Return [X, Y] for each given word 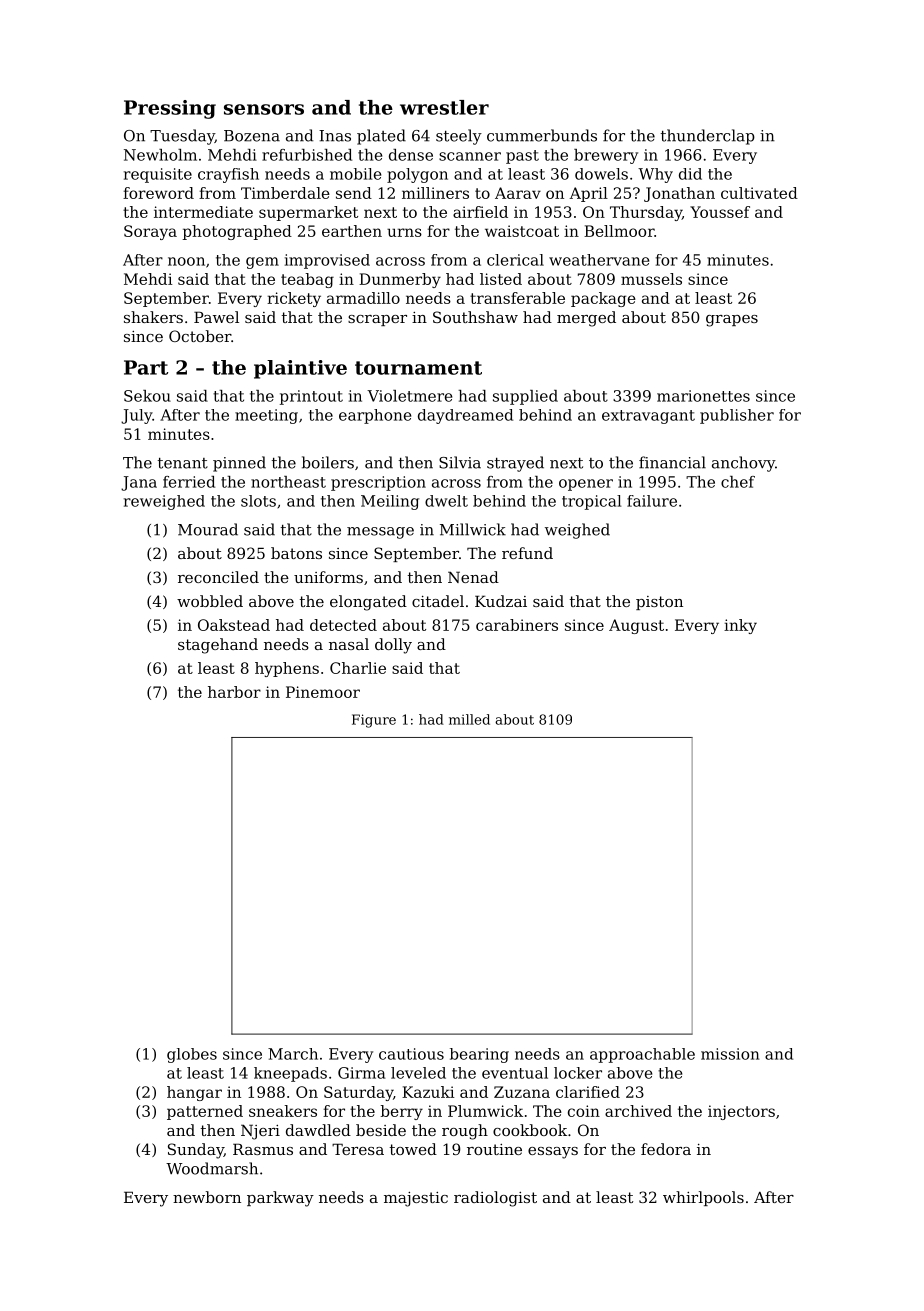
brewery [606, 156]
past [522, 157]
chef [738, 482]
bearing [479, 1055]
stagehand [218, 646]
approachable [642, 1055]
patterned [205, 1112]
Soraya [150, 232]
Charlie [358, 668]
